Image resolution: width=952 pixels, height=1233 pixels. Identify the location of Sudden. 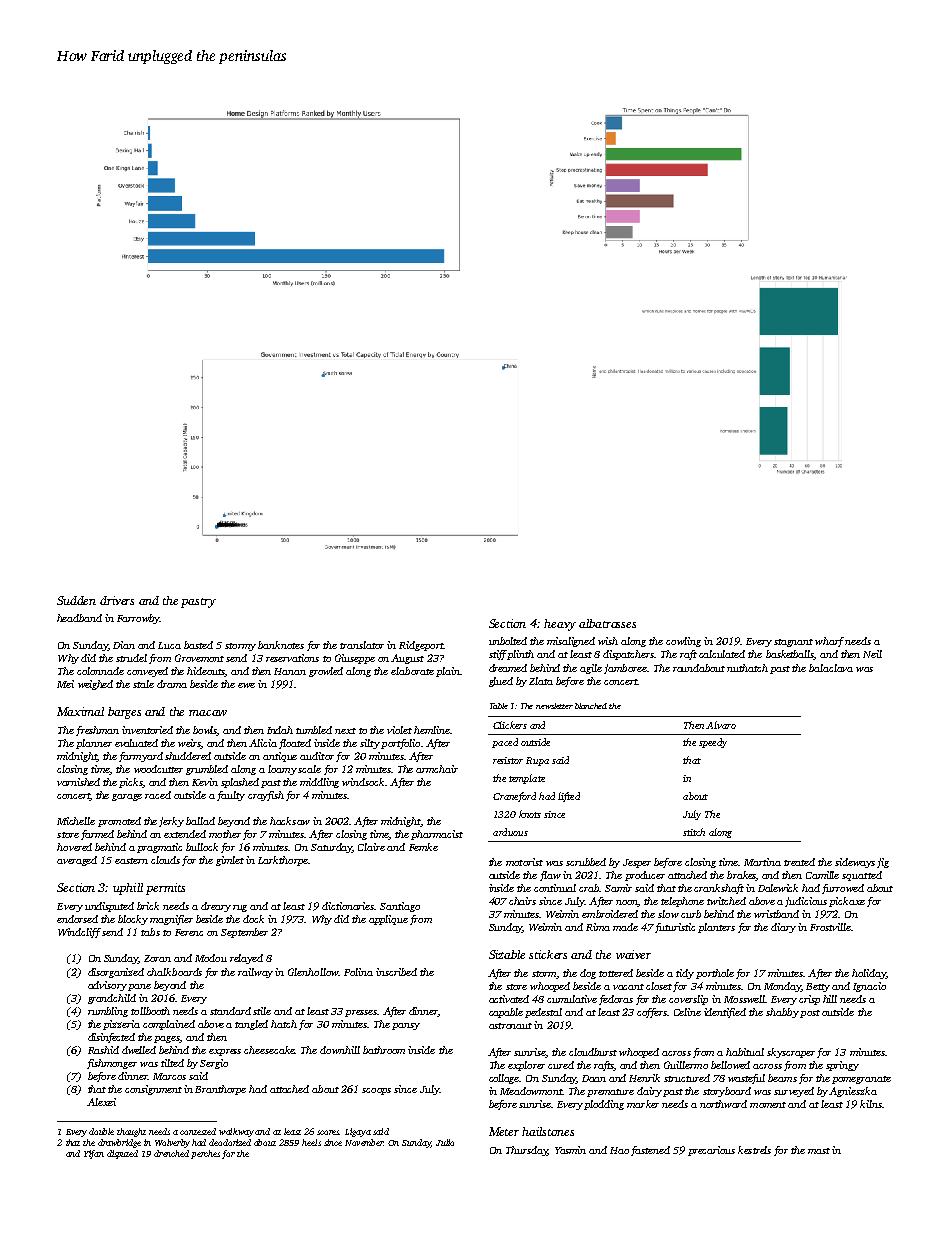
(76, 600).
